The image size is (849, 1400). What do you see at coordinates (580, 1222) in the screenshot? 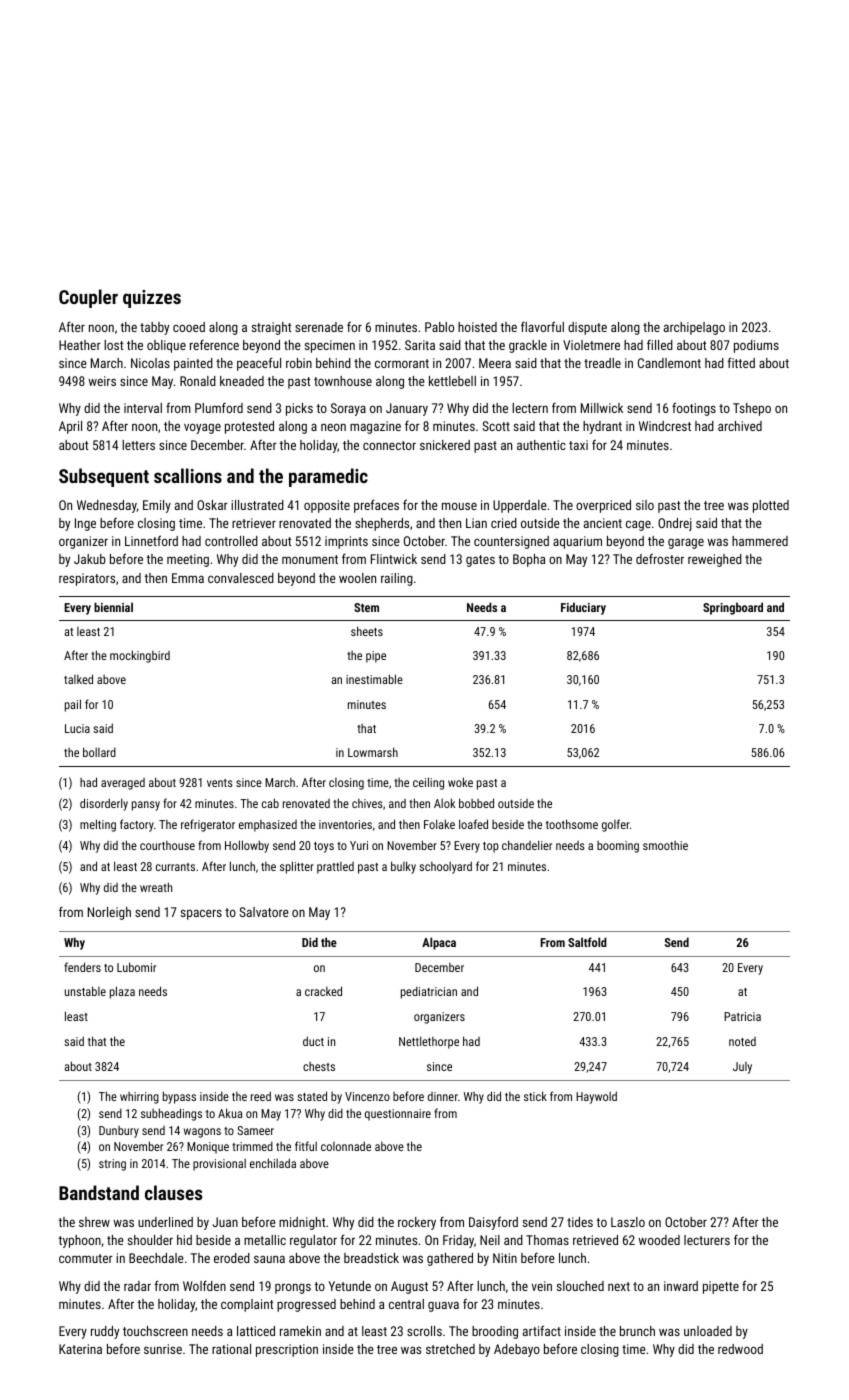
I see `tides` at bounding box center [580, 1222].
